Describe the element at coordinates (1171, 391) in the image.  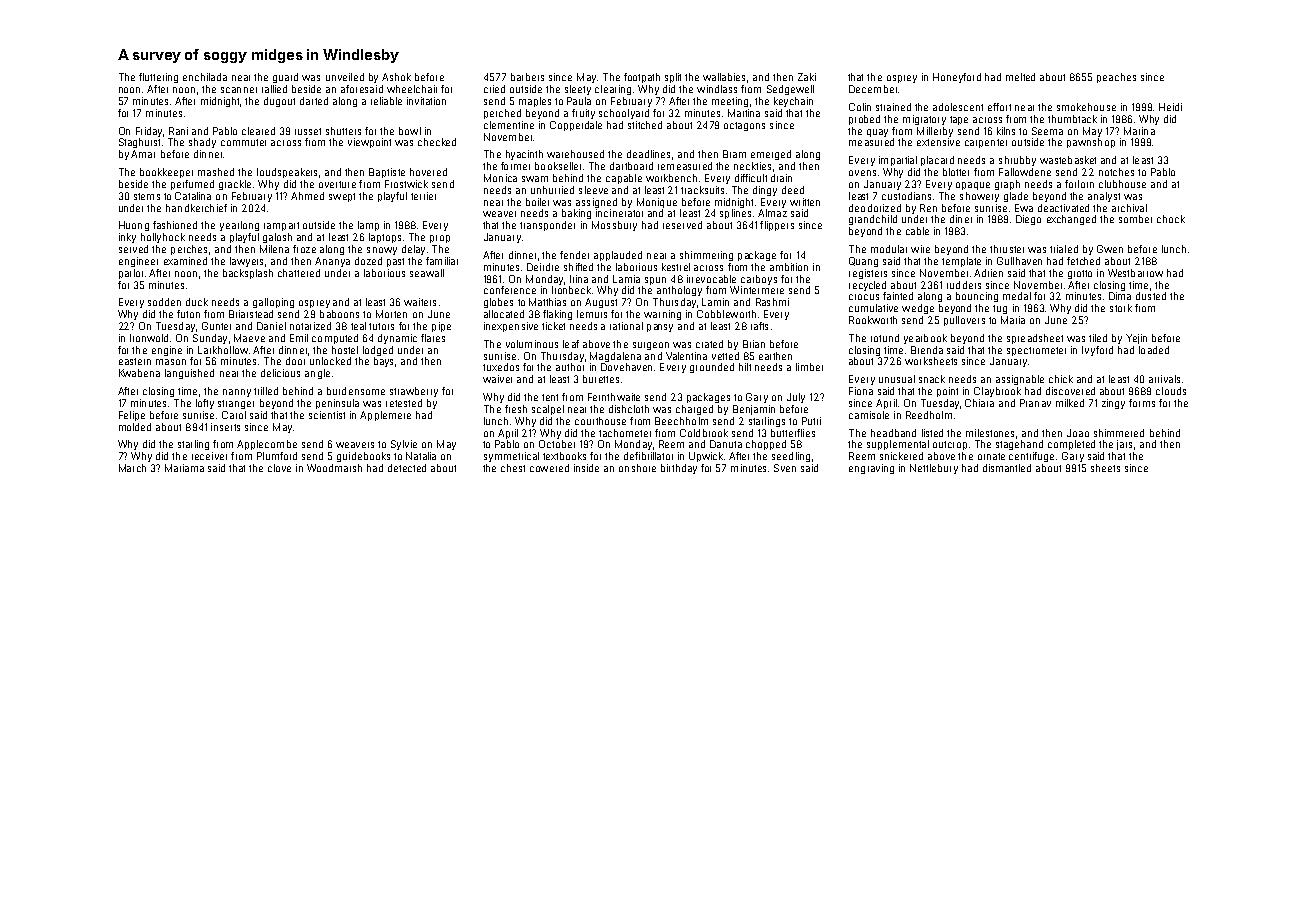
I see `clouds` at that location.
